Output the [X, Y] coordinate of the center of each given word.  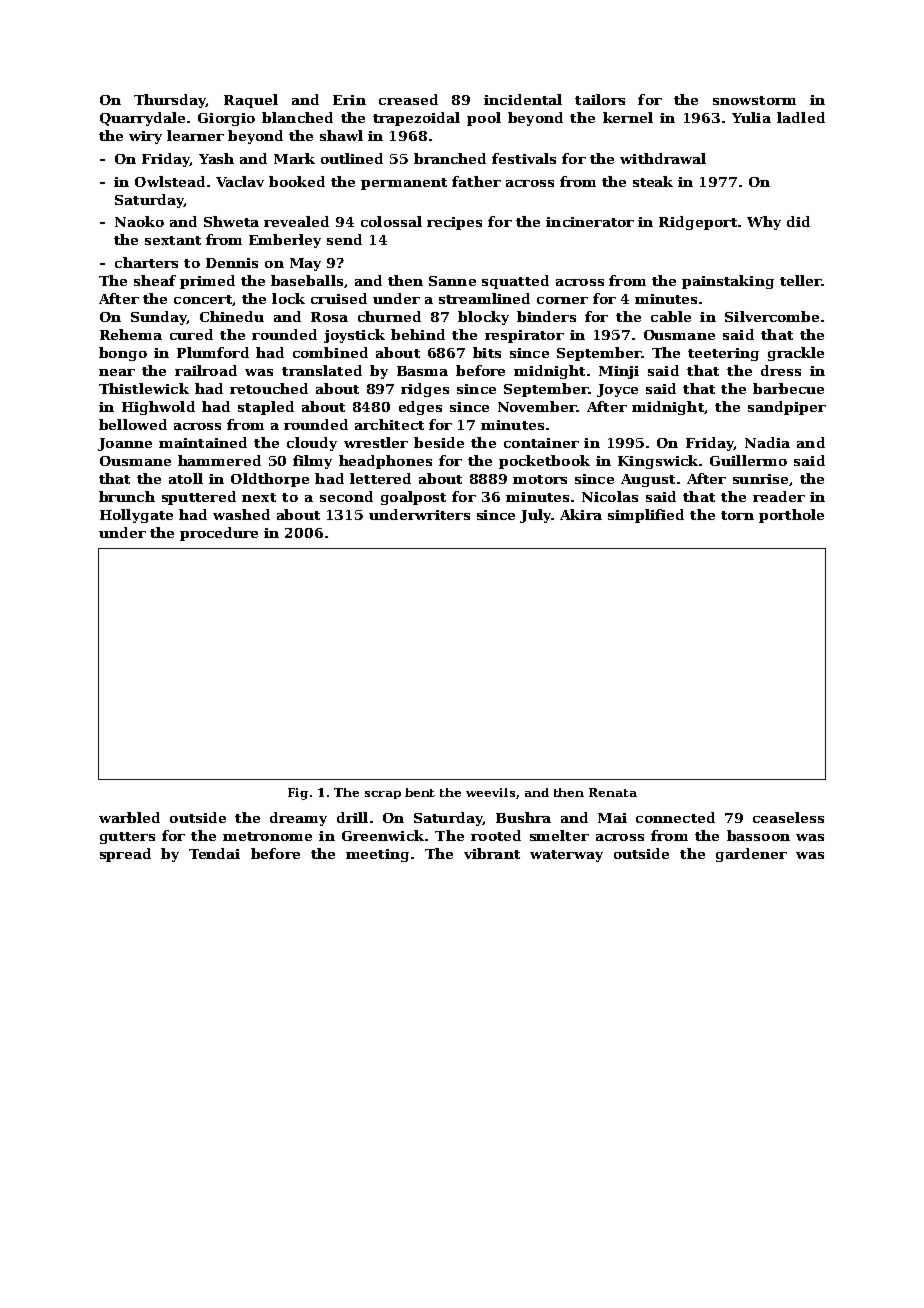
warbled [129, 817]
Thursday [170, 101]
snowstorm [754, 100]
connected [675, 817]
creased [408, 99]
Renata [613, 792]
